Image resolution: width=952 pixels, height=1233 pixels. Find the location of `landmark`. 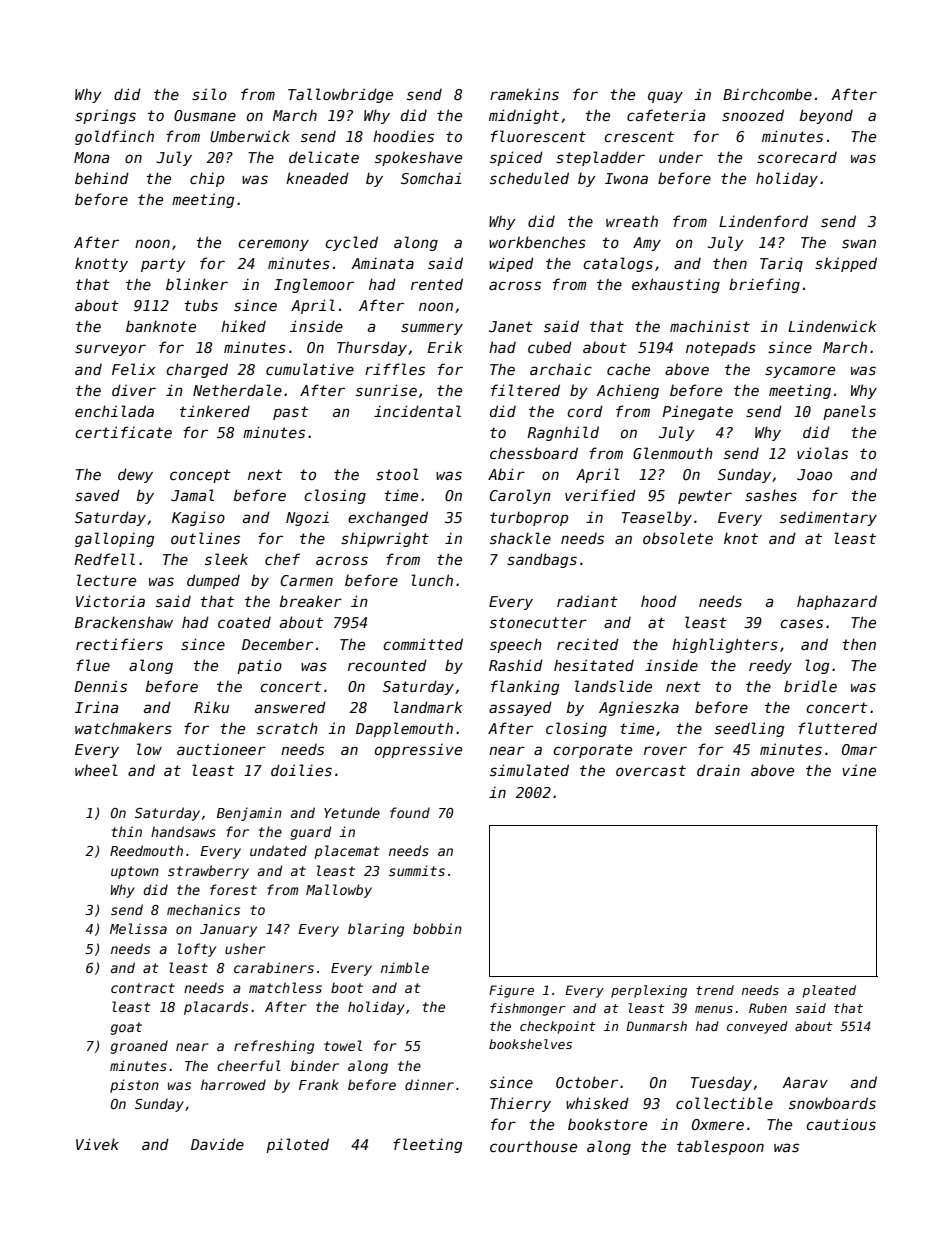

landmark is located at coordinates (428, 707).
